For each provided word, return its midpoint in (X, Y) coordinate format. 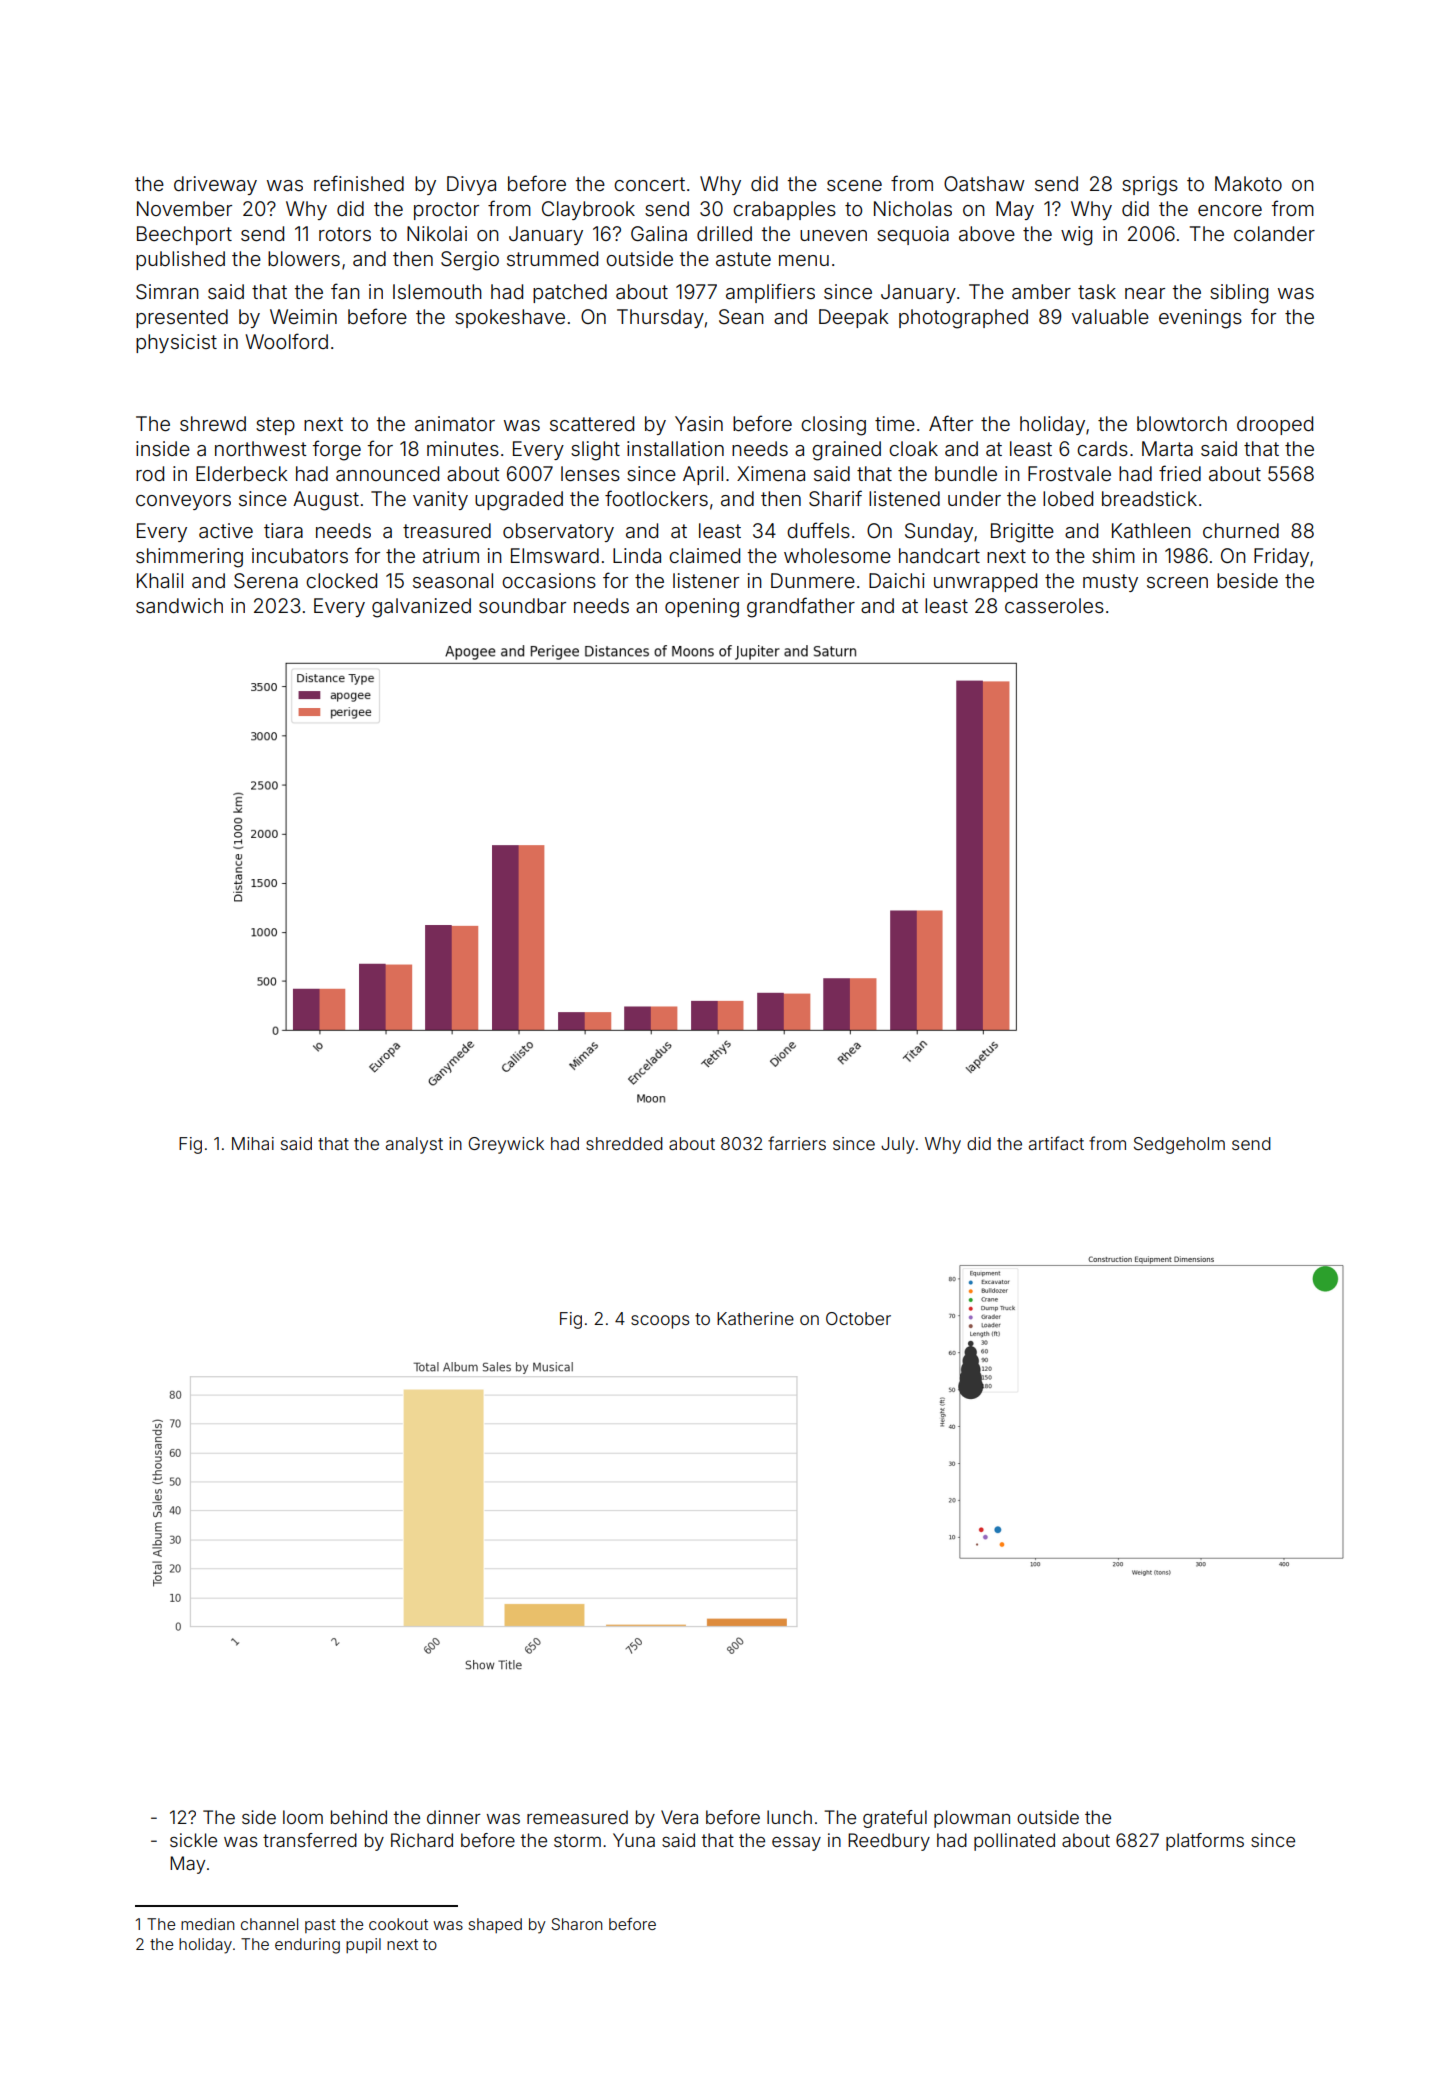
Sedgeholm (1179, 1145)
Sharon (576, 1924)
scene (854, 185)
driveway (215, 185)
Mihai (253, 1143)
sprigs (1150, 186)
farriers (797, 1143)
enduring (307, 1946)
